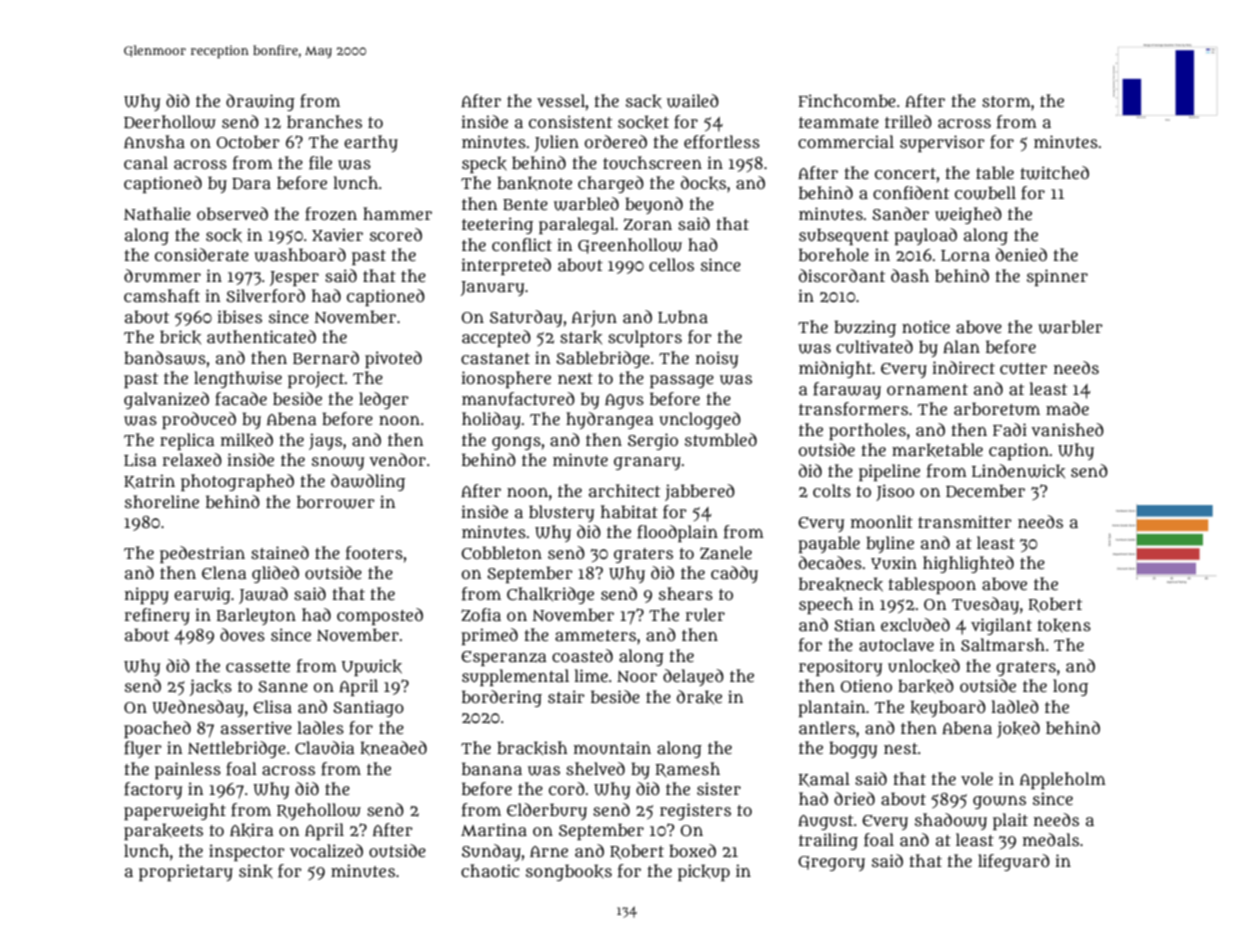  What do you see at coordinates (260, 102) in the page?
I see `drawing` at bounding box center [260, 102].
